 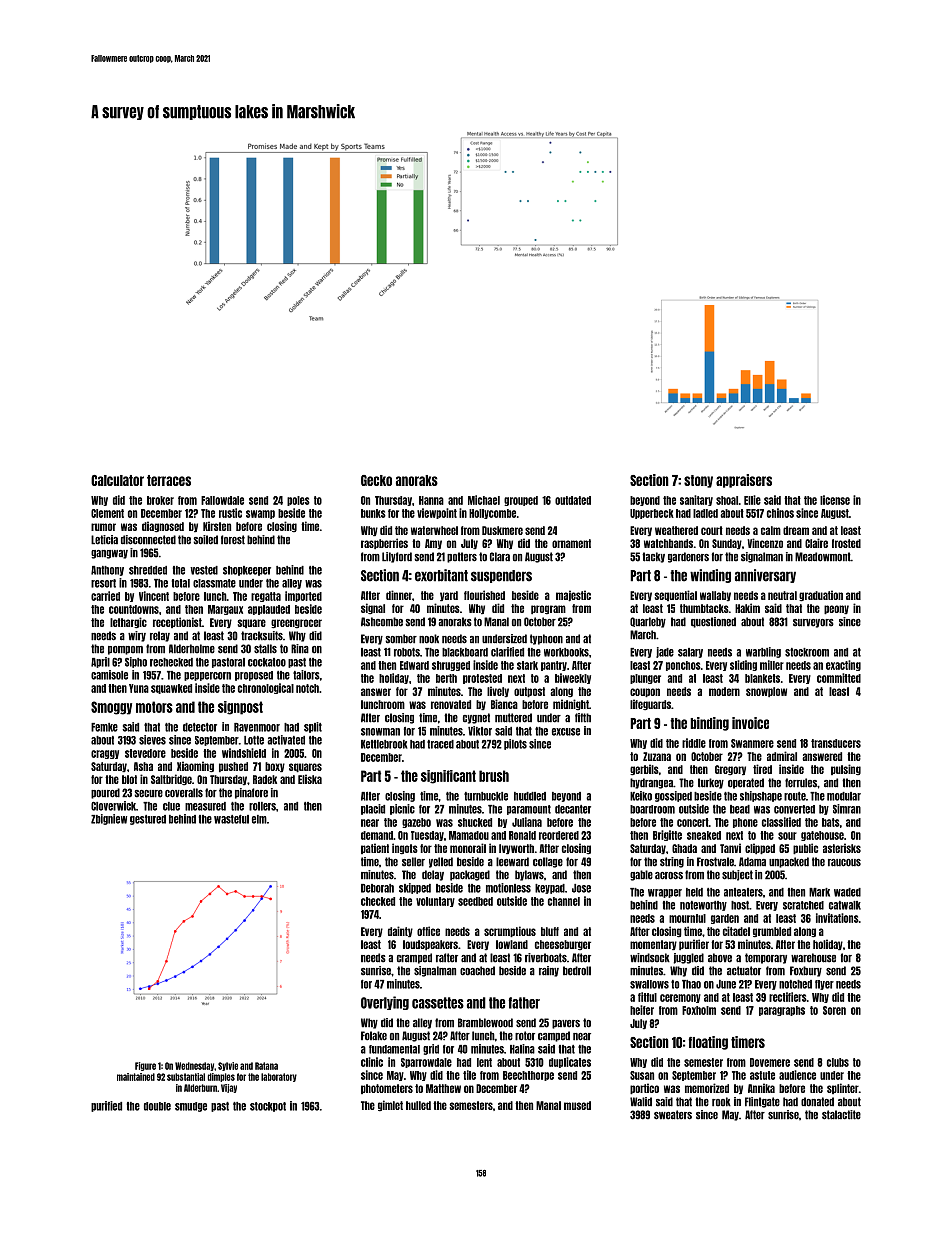 What do you see at coordinates (652, 809) in the screenshot?
I see `boardroom` at bounding box center [652, 809].
